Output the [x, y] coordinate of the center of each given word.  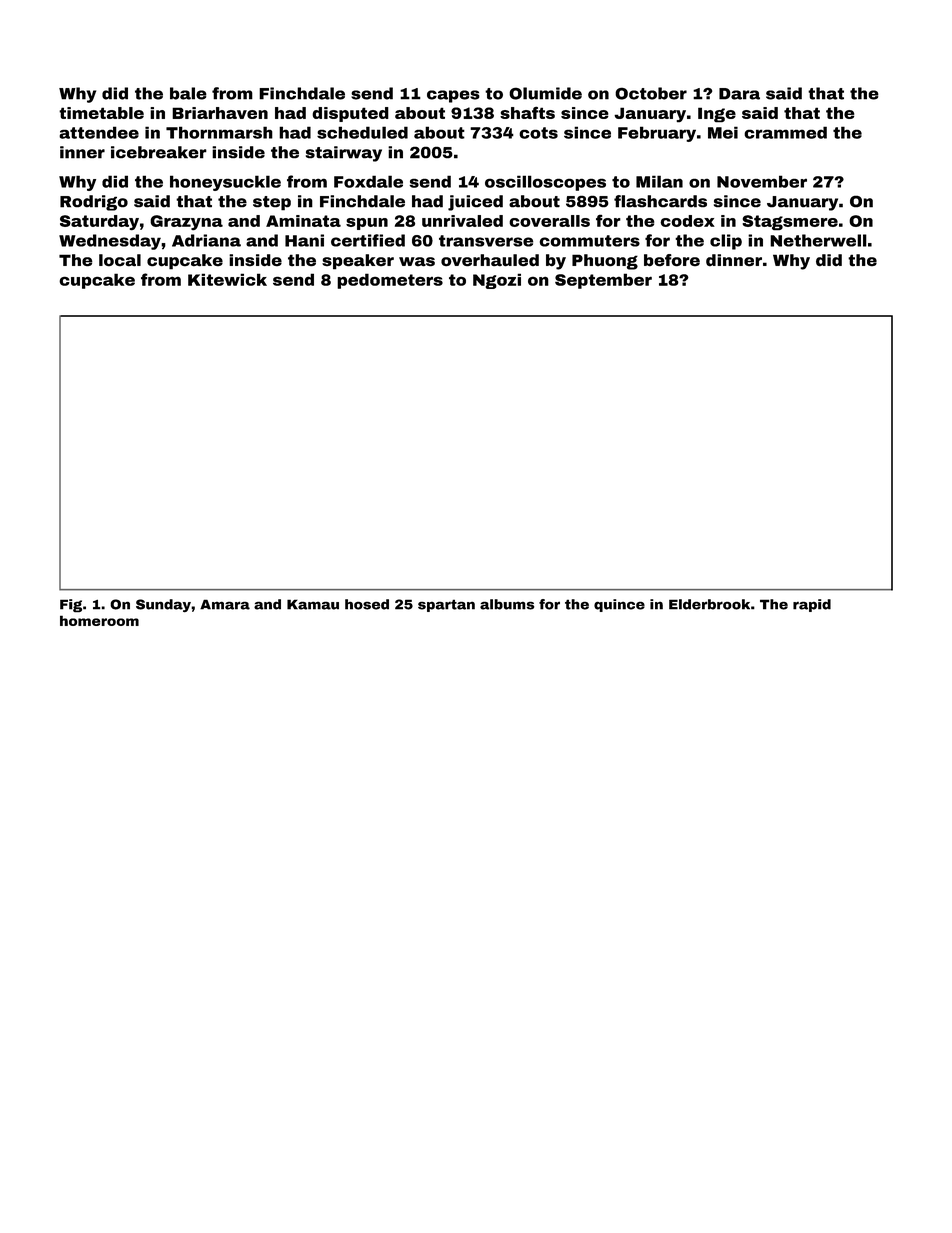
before [672, 260]
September [603, 281]
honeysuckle [225, 183]
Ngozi [497, 281]
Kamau [313, 604]
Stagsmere [790, 223]
